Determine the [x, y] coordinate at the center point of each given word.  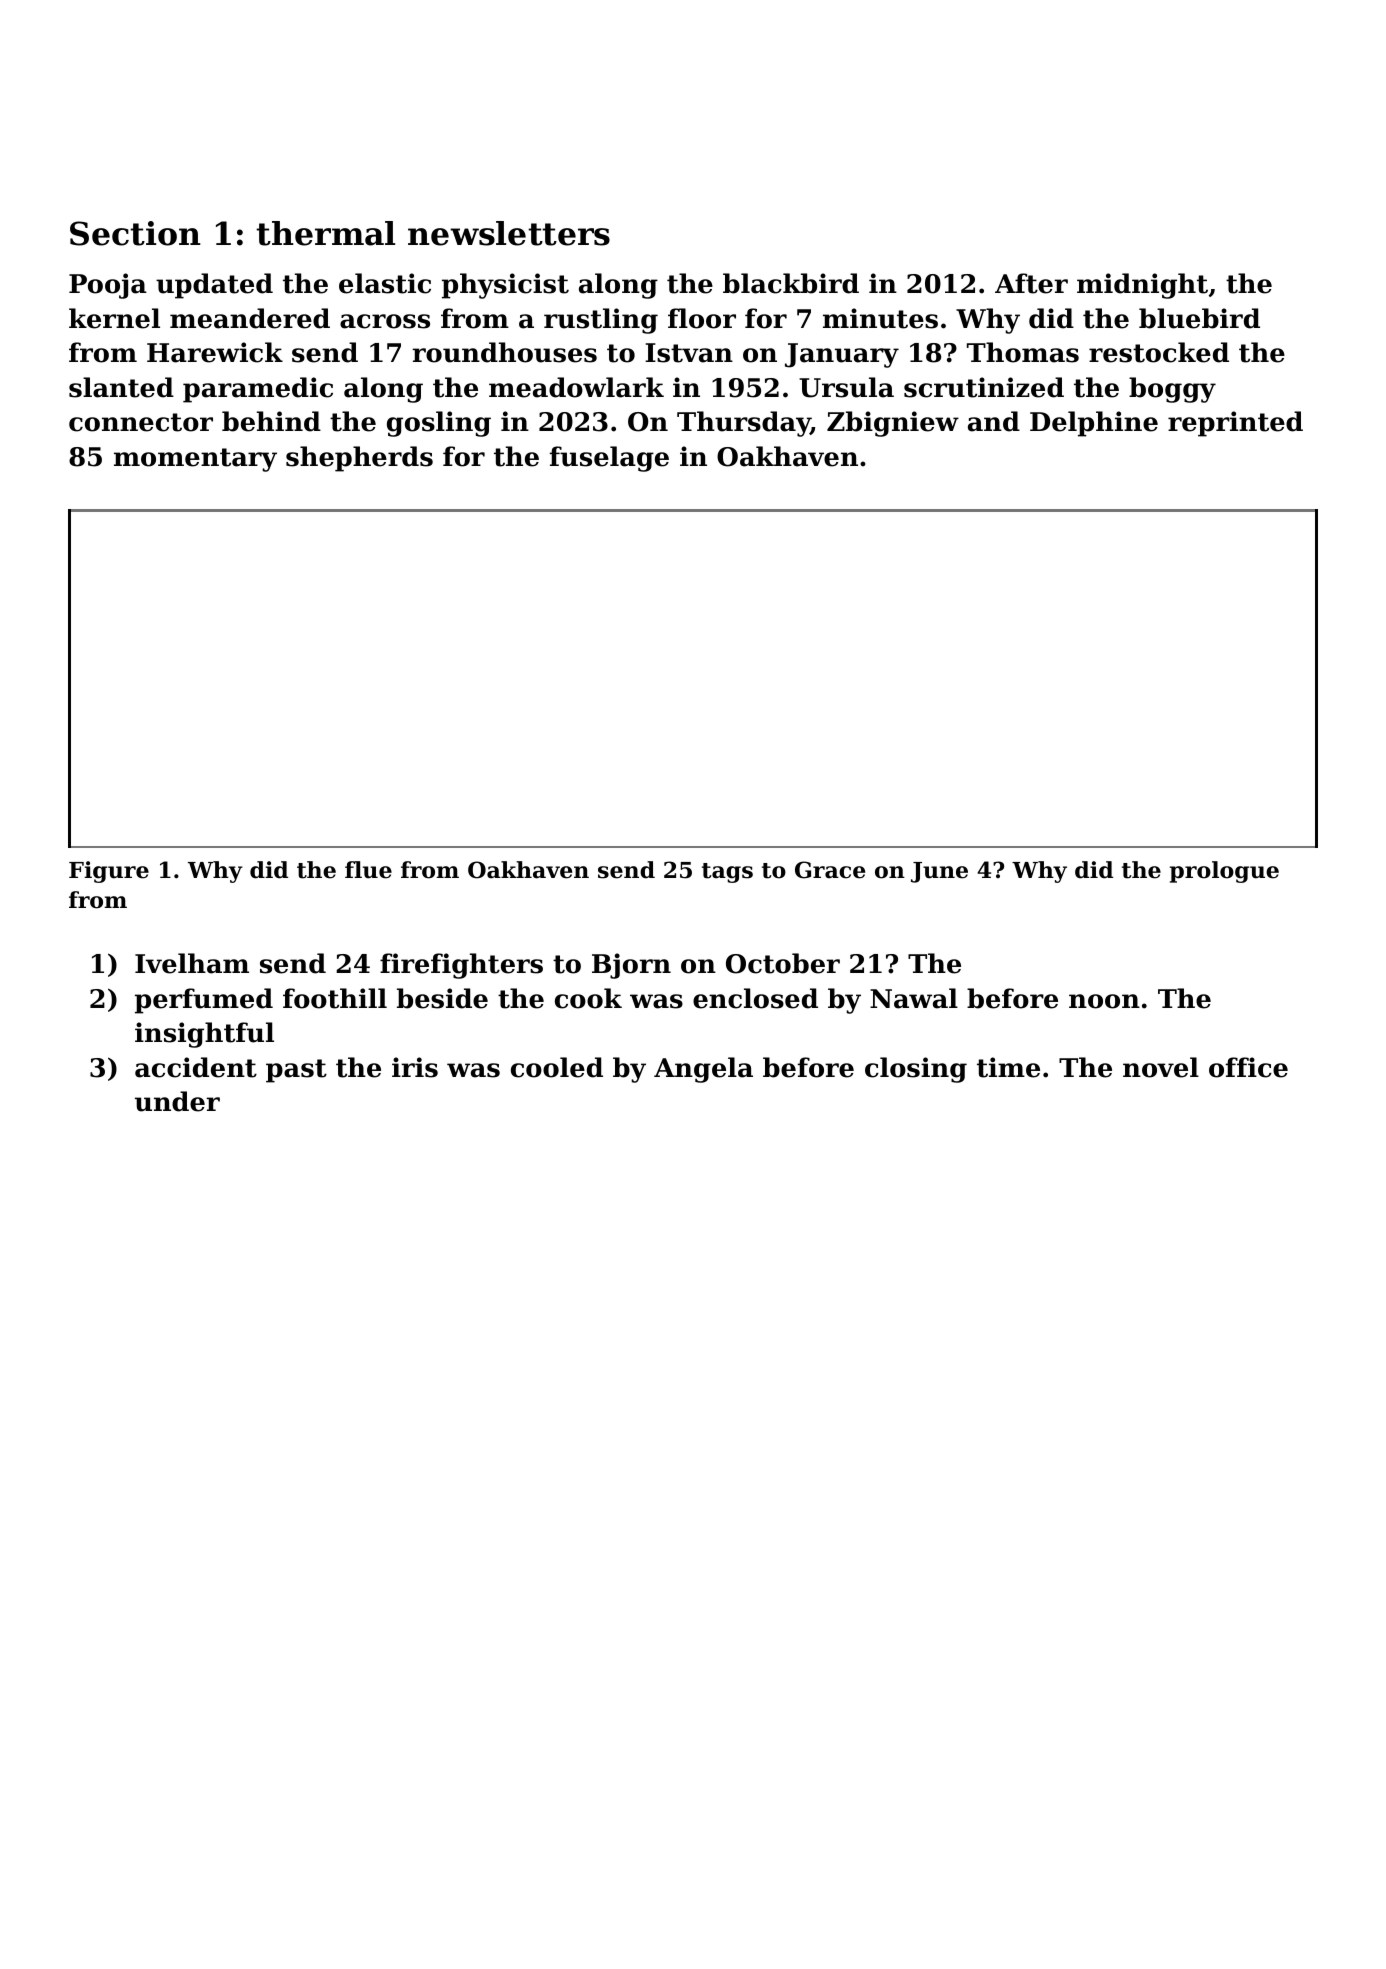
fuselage [609, 459]
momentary [195, 460]
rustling [601, 321]
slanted [121, 387]
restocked [1159, 352]
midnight [1142, 286]
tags [727, 873]
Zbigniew [893, 424]
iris [415, 1067]
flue [368, 870]
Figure [109, 872]
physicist [505, 286]
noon [1104, 1001]
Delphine [1094, 424]
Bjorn [631, 966]
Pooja [108, 286]
